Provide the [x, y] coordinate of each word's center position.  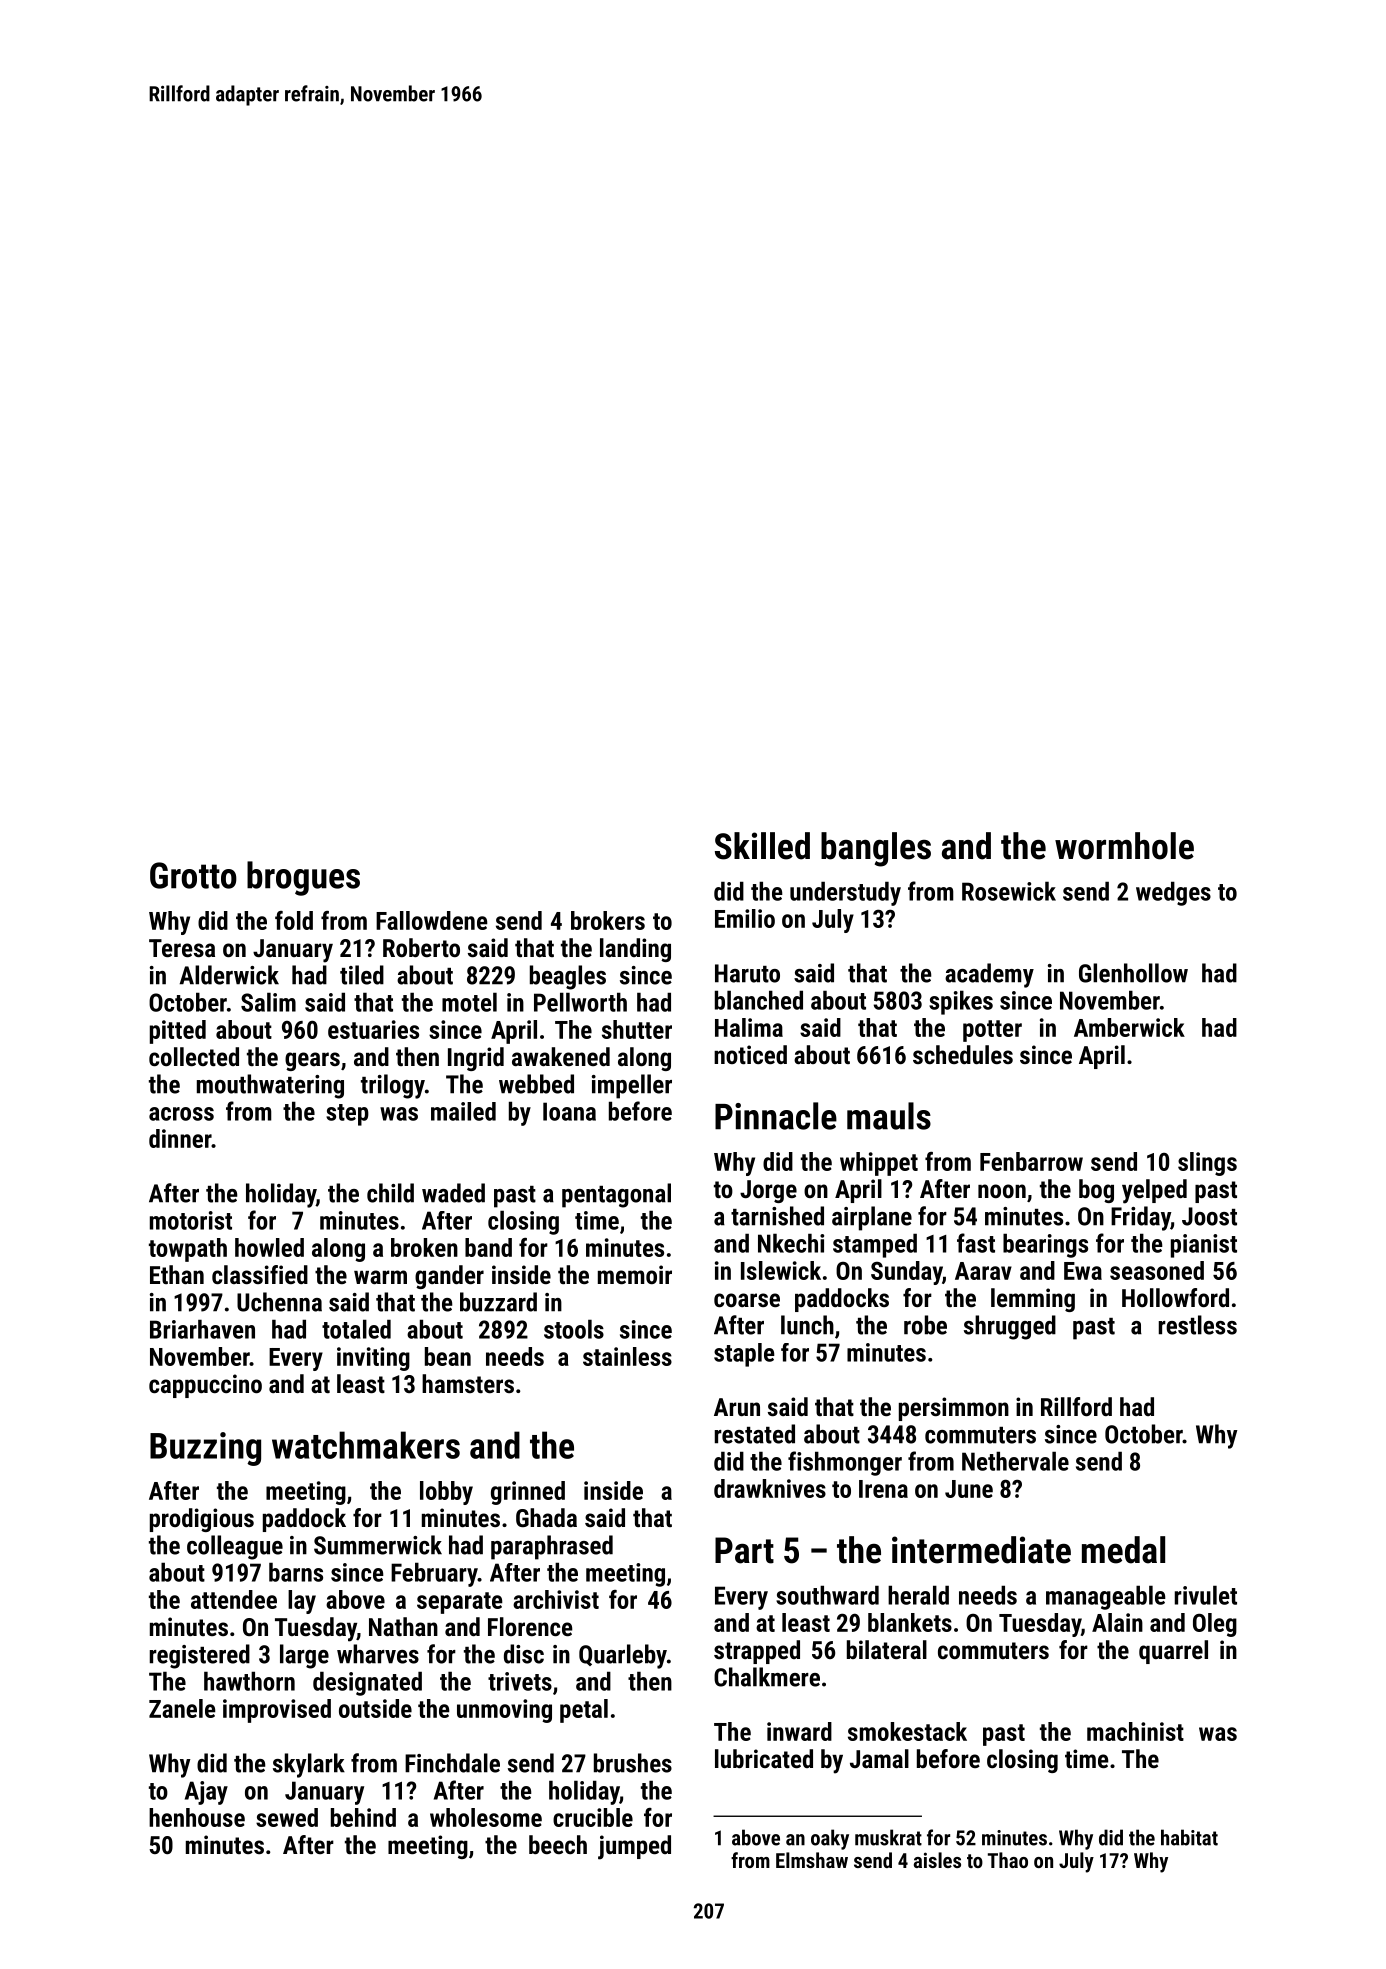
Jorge [768, 1191]
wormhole [1124, 846]
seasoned [1157, 1270]
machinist [1135, 1731]
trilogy [393, 1086]
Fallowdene [432, 920]
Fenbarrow [1031, 1161]
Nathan [403, 1626]
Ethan [177, 1274]
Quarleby [623, 1656]
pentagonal [616, 1195]
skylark [309, 1765]
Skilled [762, 846]
